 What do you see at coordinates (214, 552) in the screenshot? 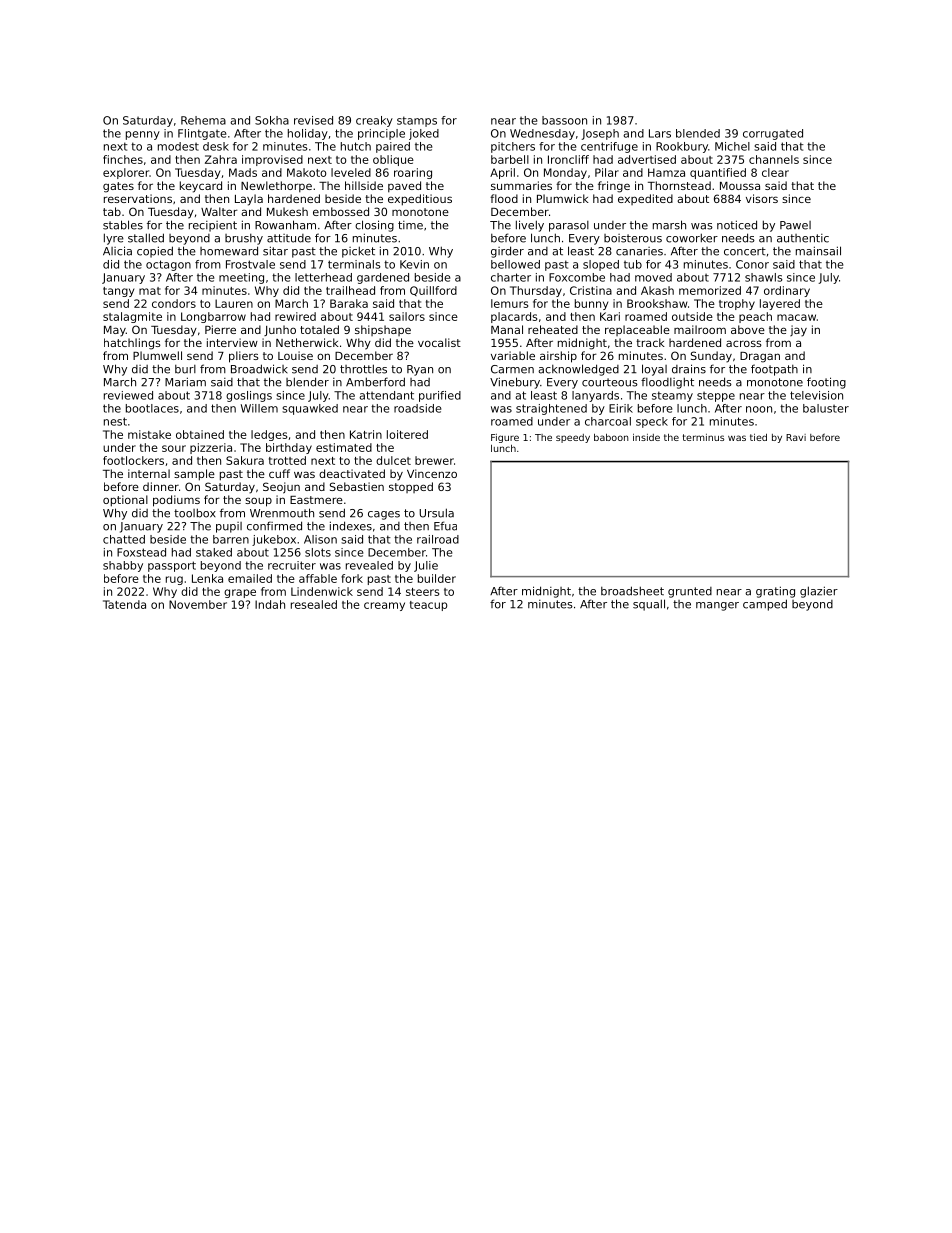
I see `staked` at bounding box center [214, 552].
